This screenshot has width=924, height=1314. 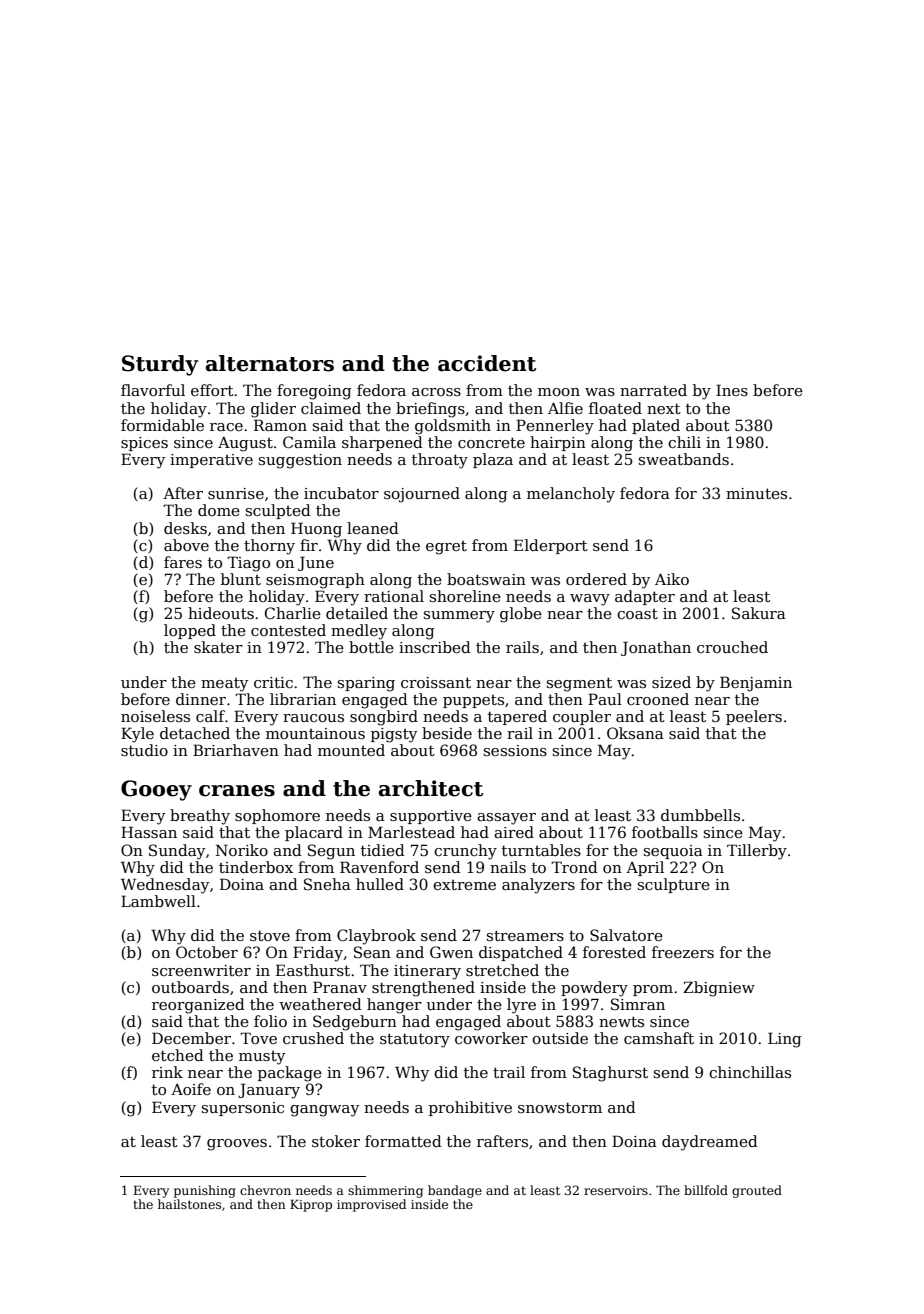 What do you see at coordinates (155, 716) in the screenshot?
I see `noiseless` at bounding box center [155, 716].
